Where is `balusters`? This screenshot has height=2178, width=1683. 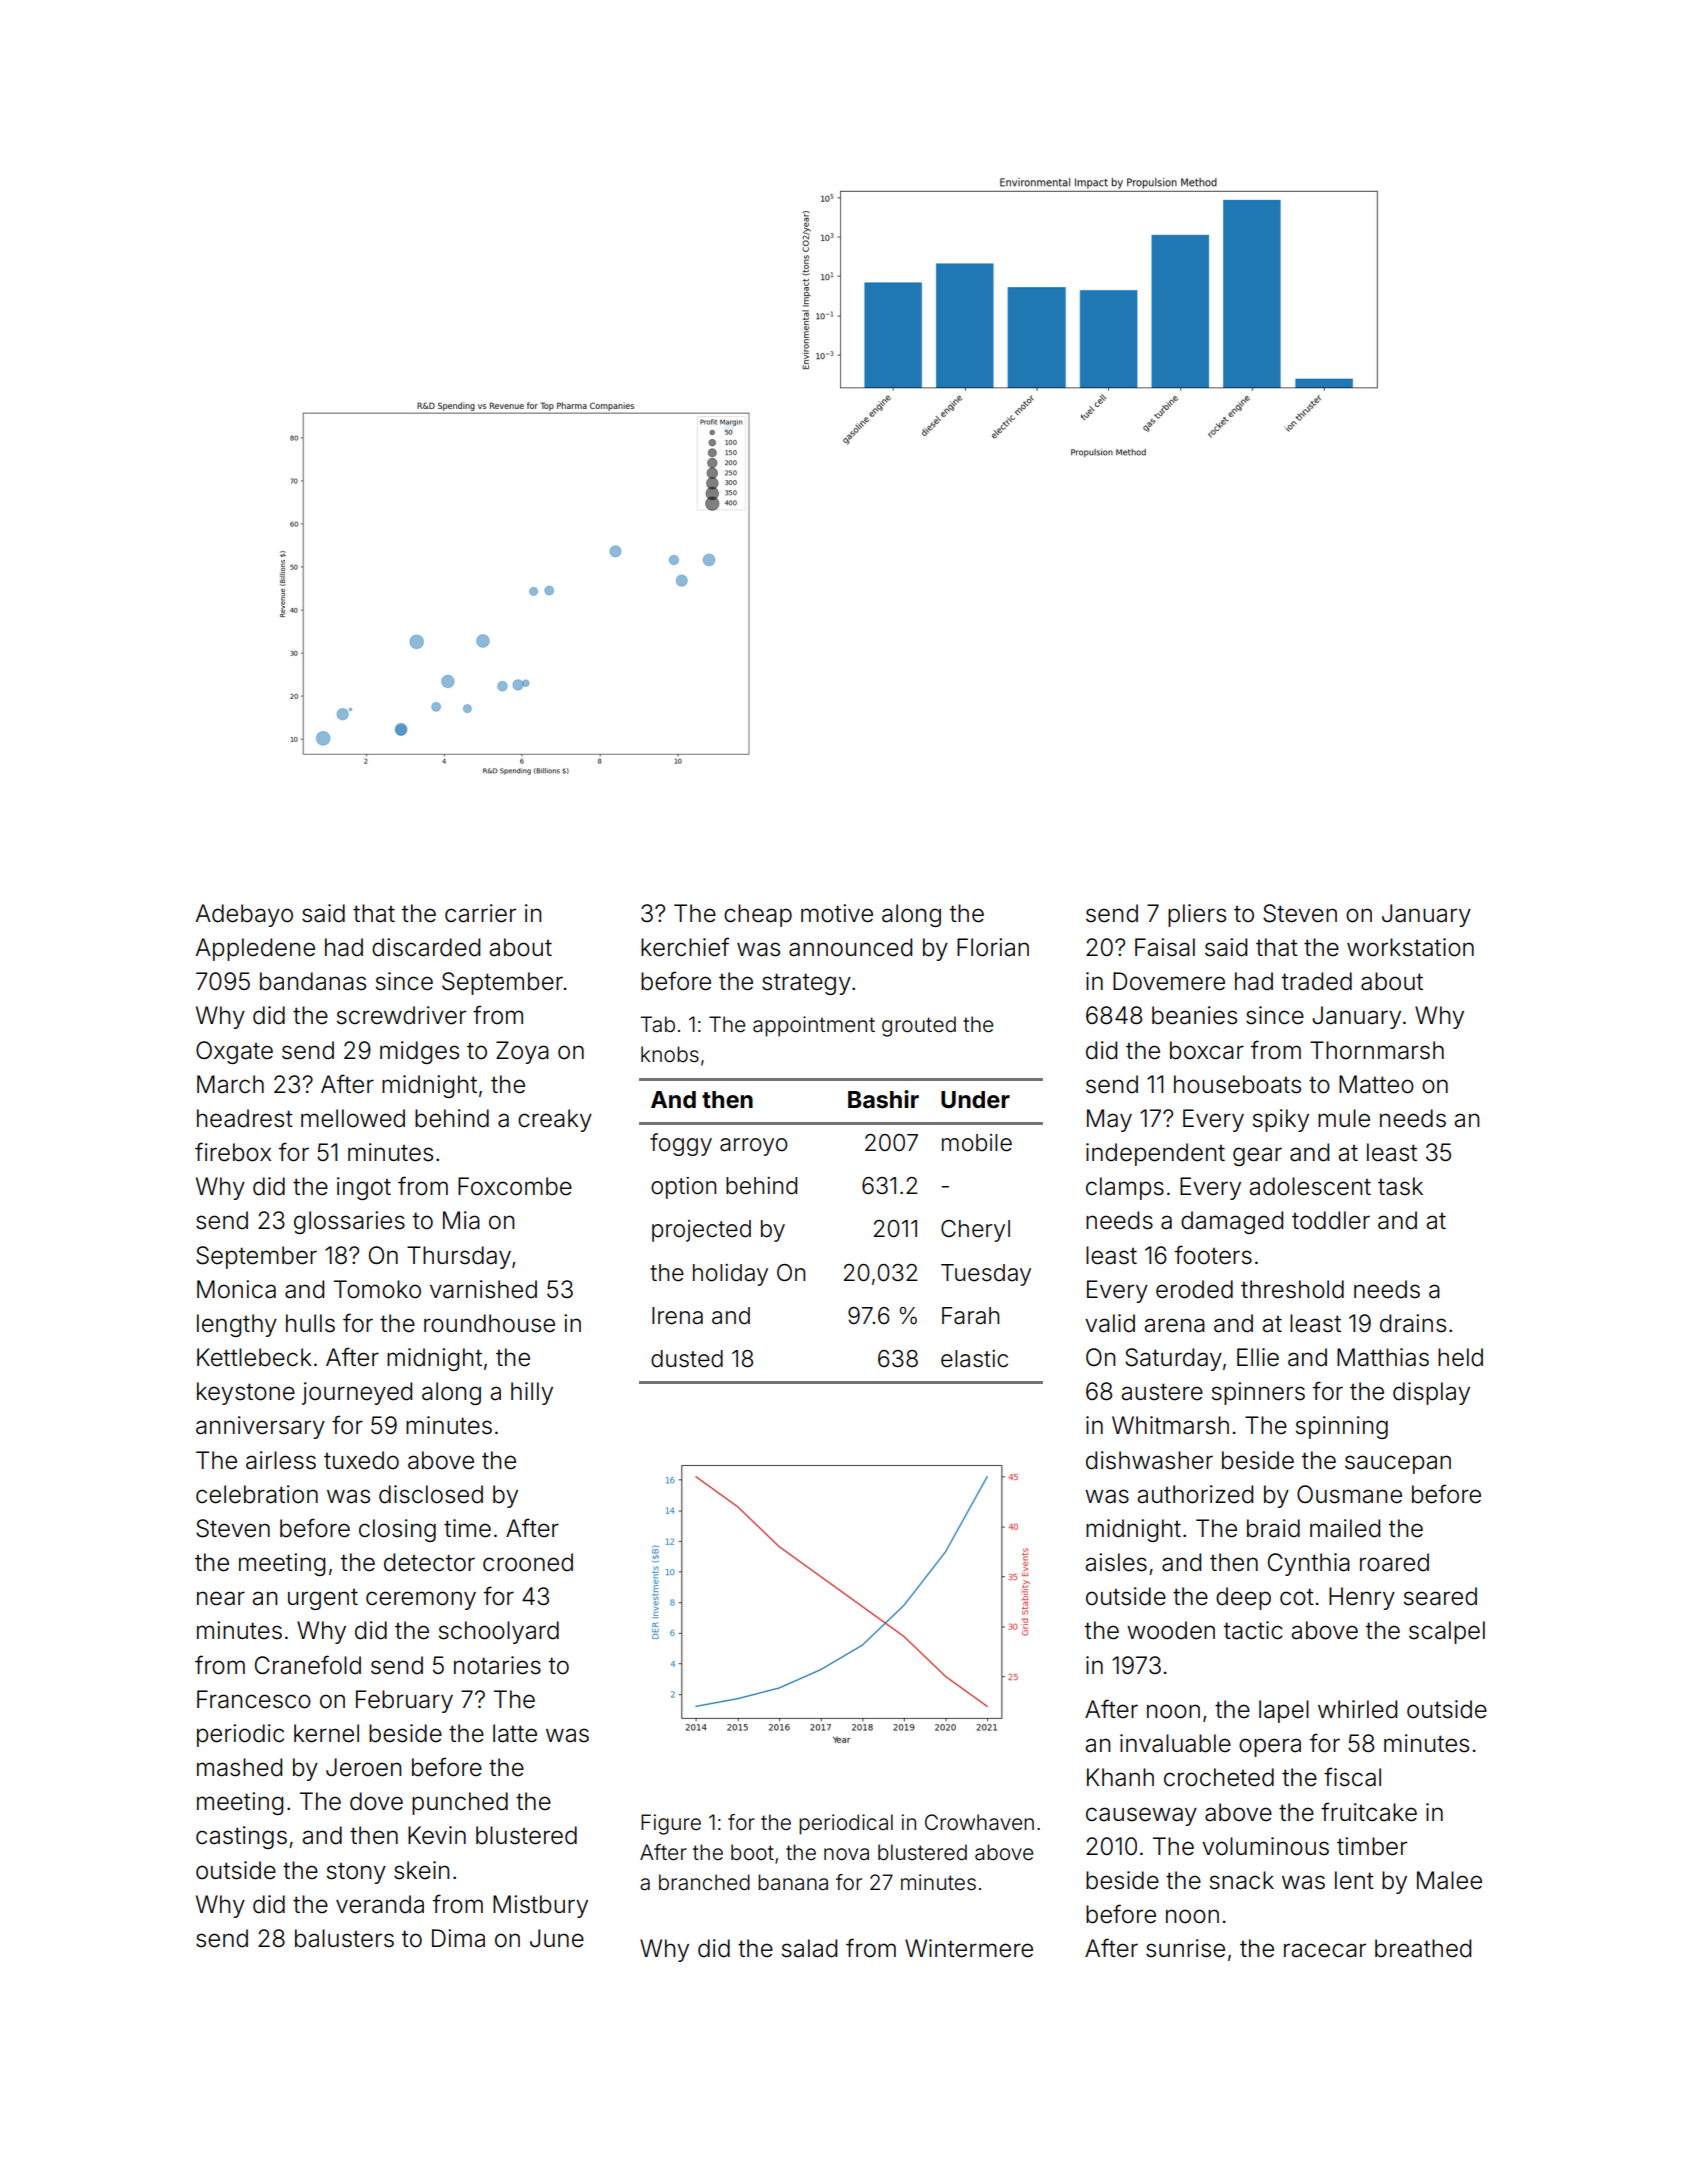
balusters is located at coordinates (344, 1938).
